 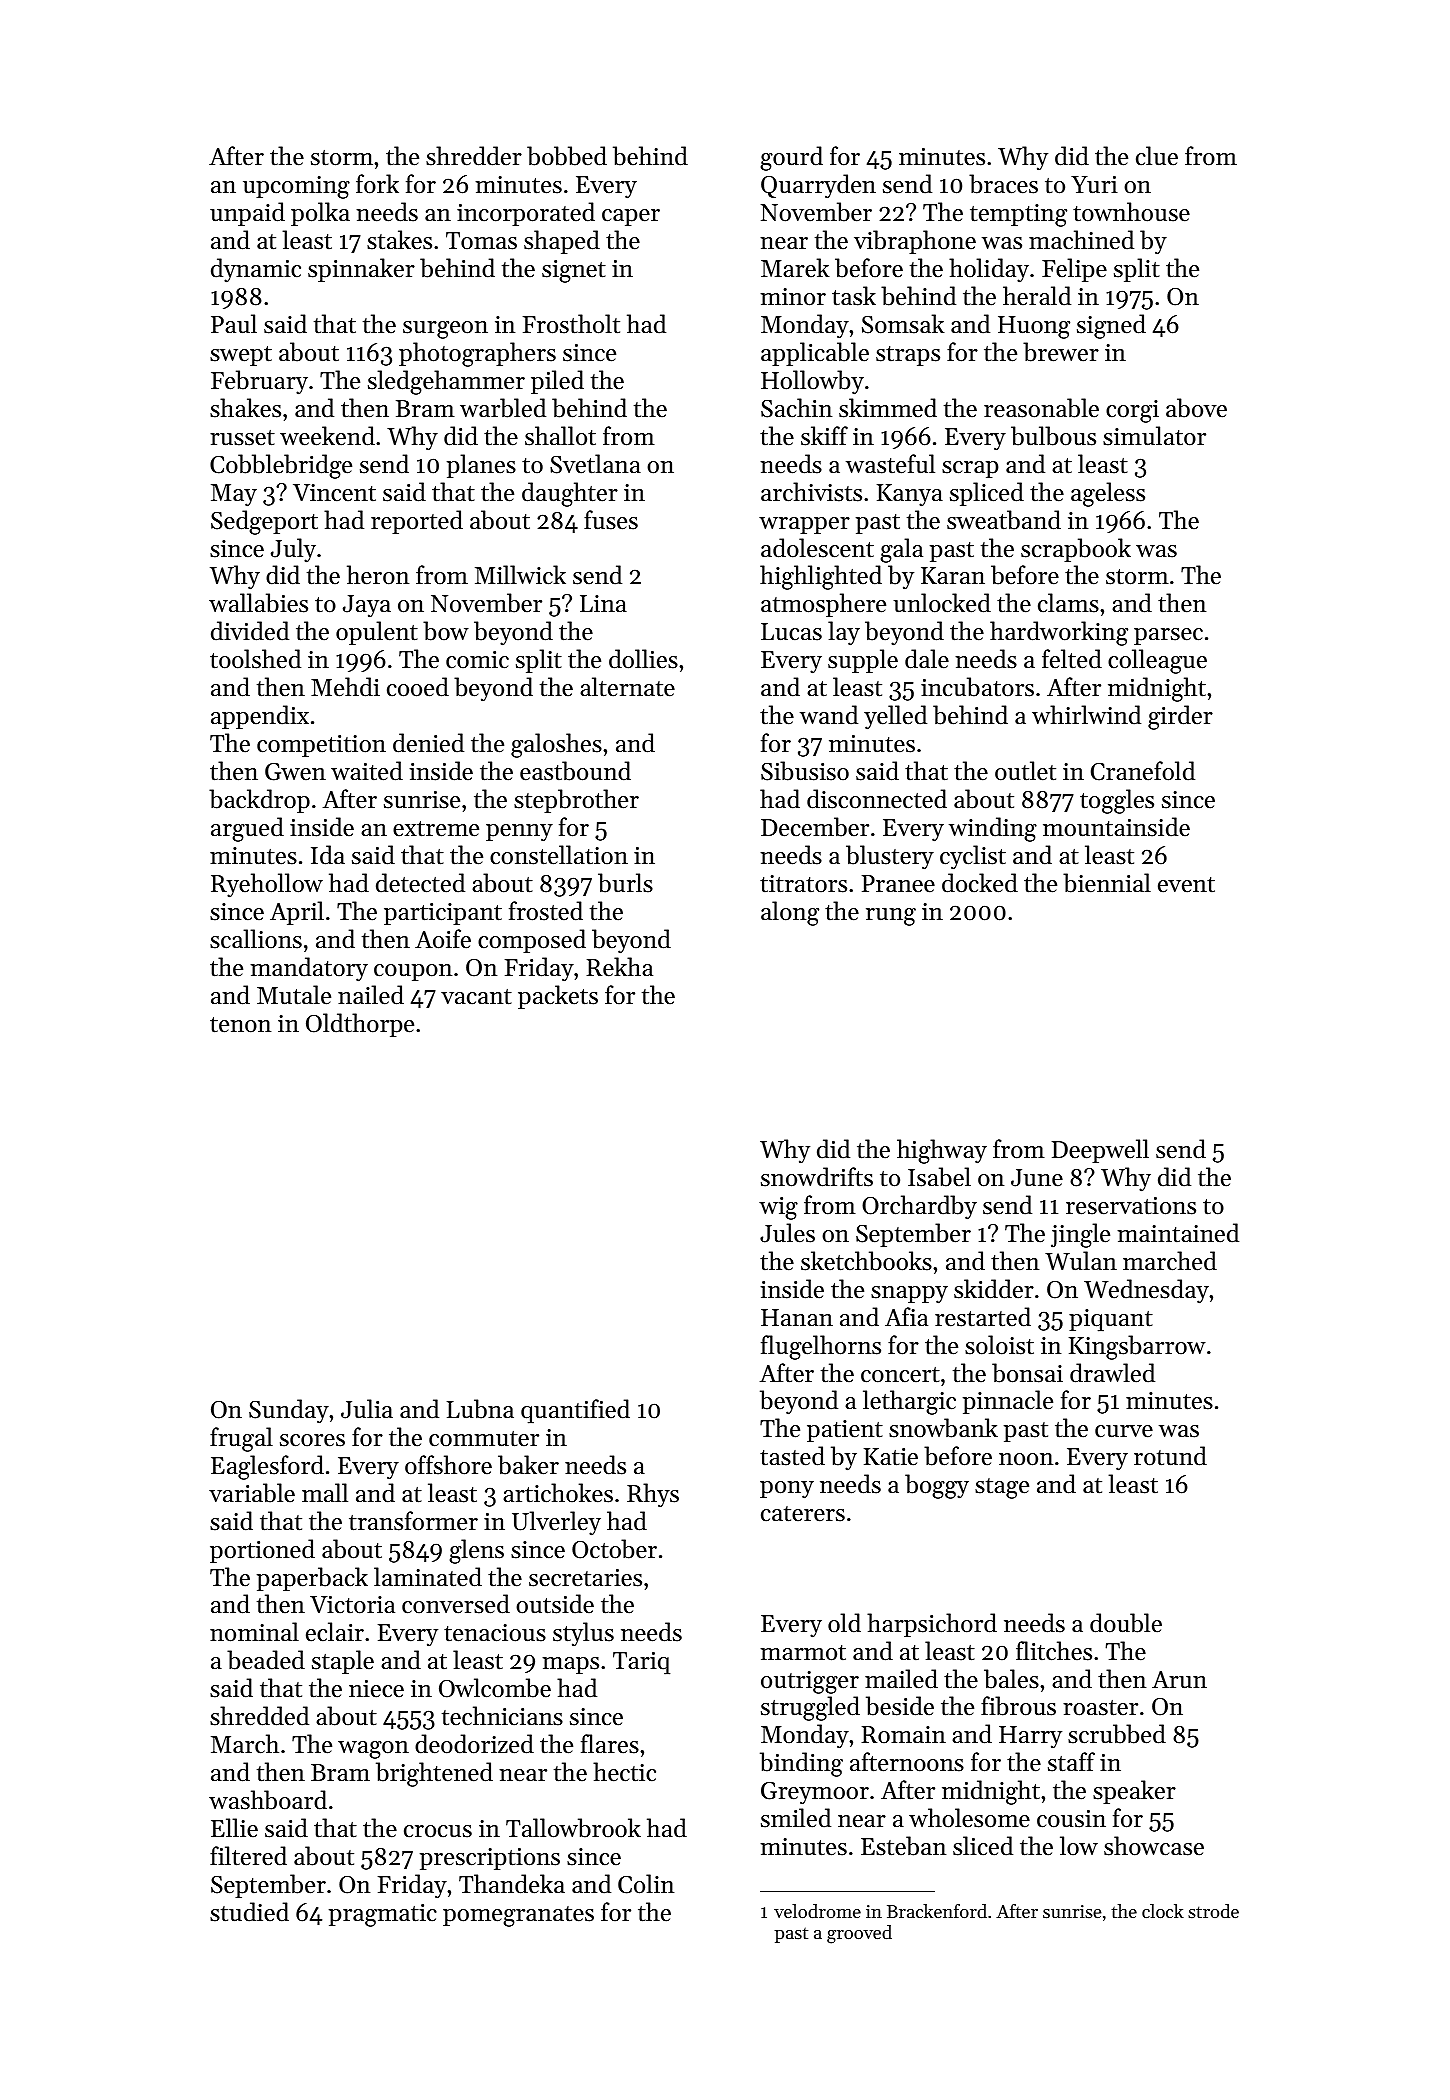 What do you see at coordinates (1100, 1151) in the screenshot?
I see `Deepwell` at bounding box center [1100, 1151].
